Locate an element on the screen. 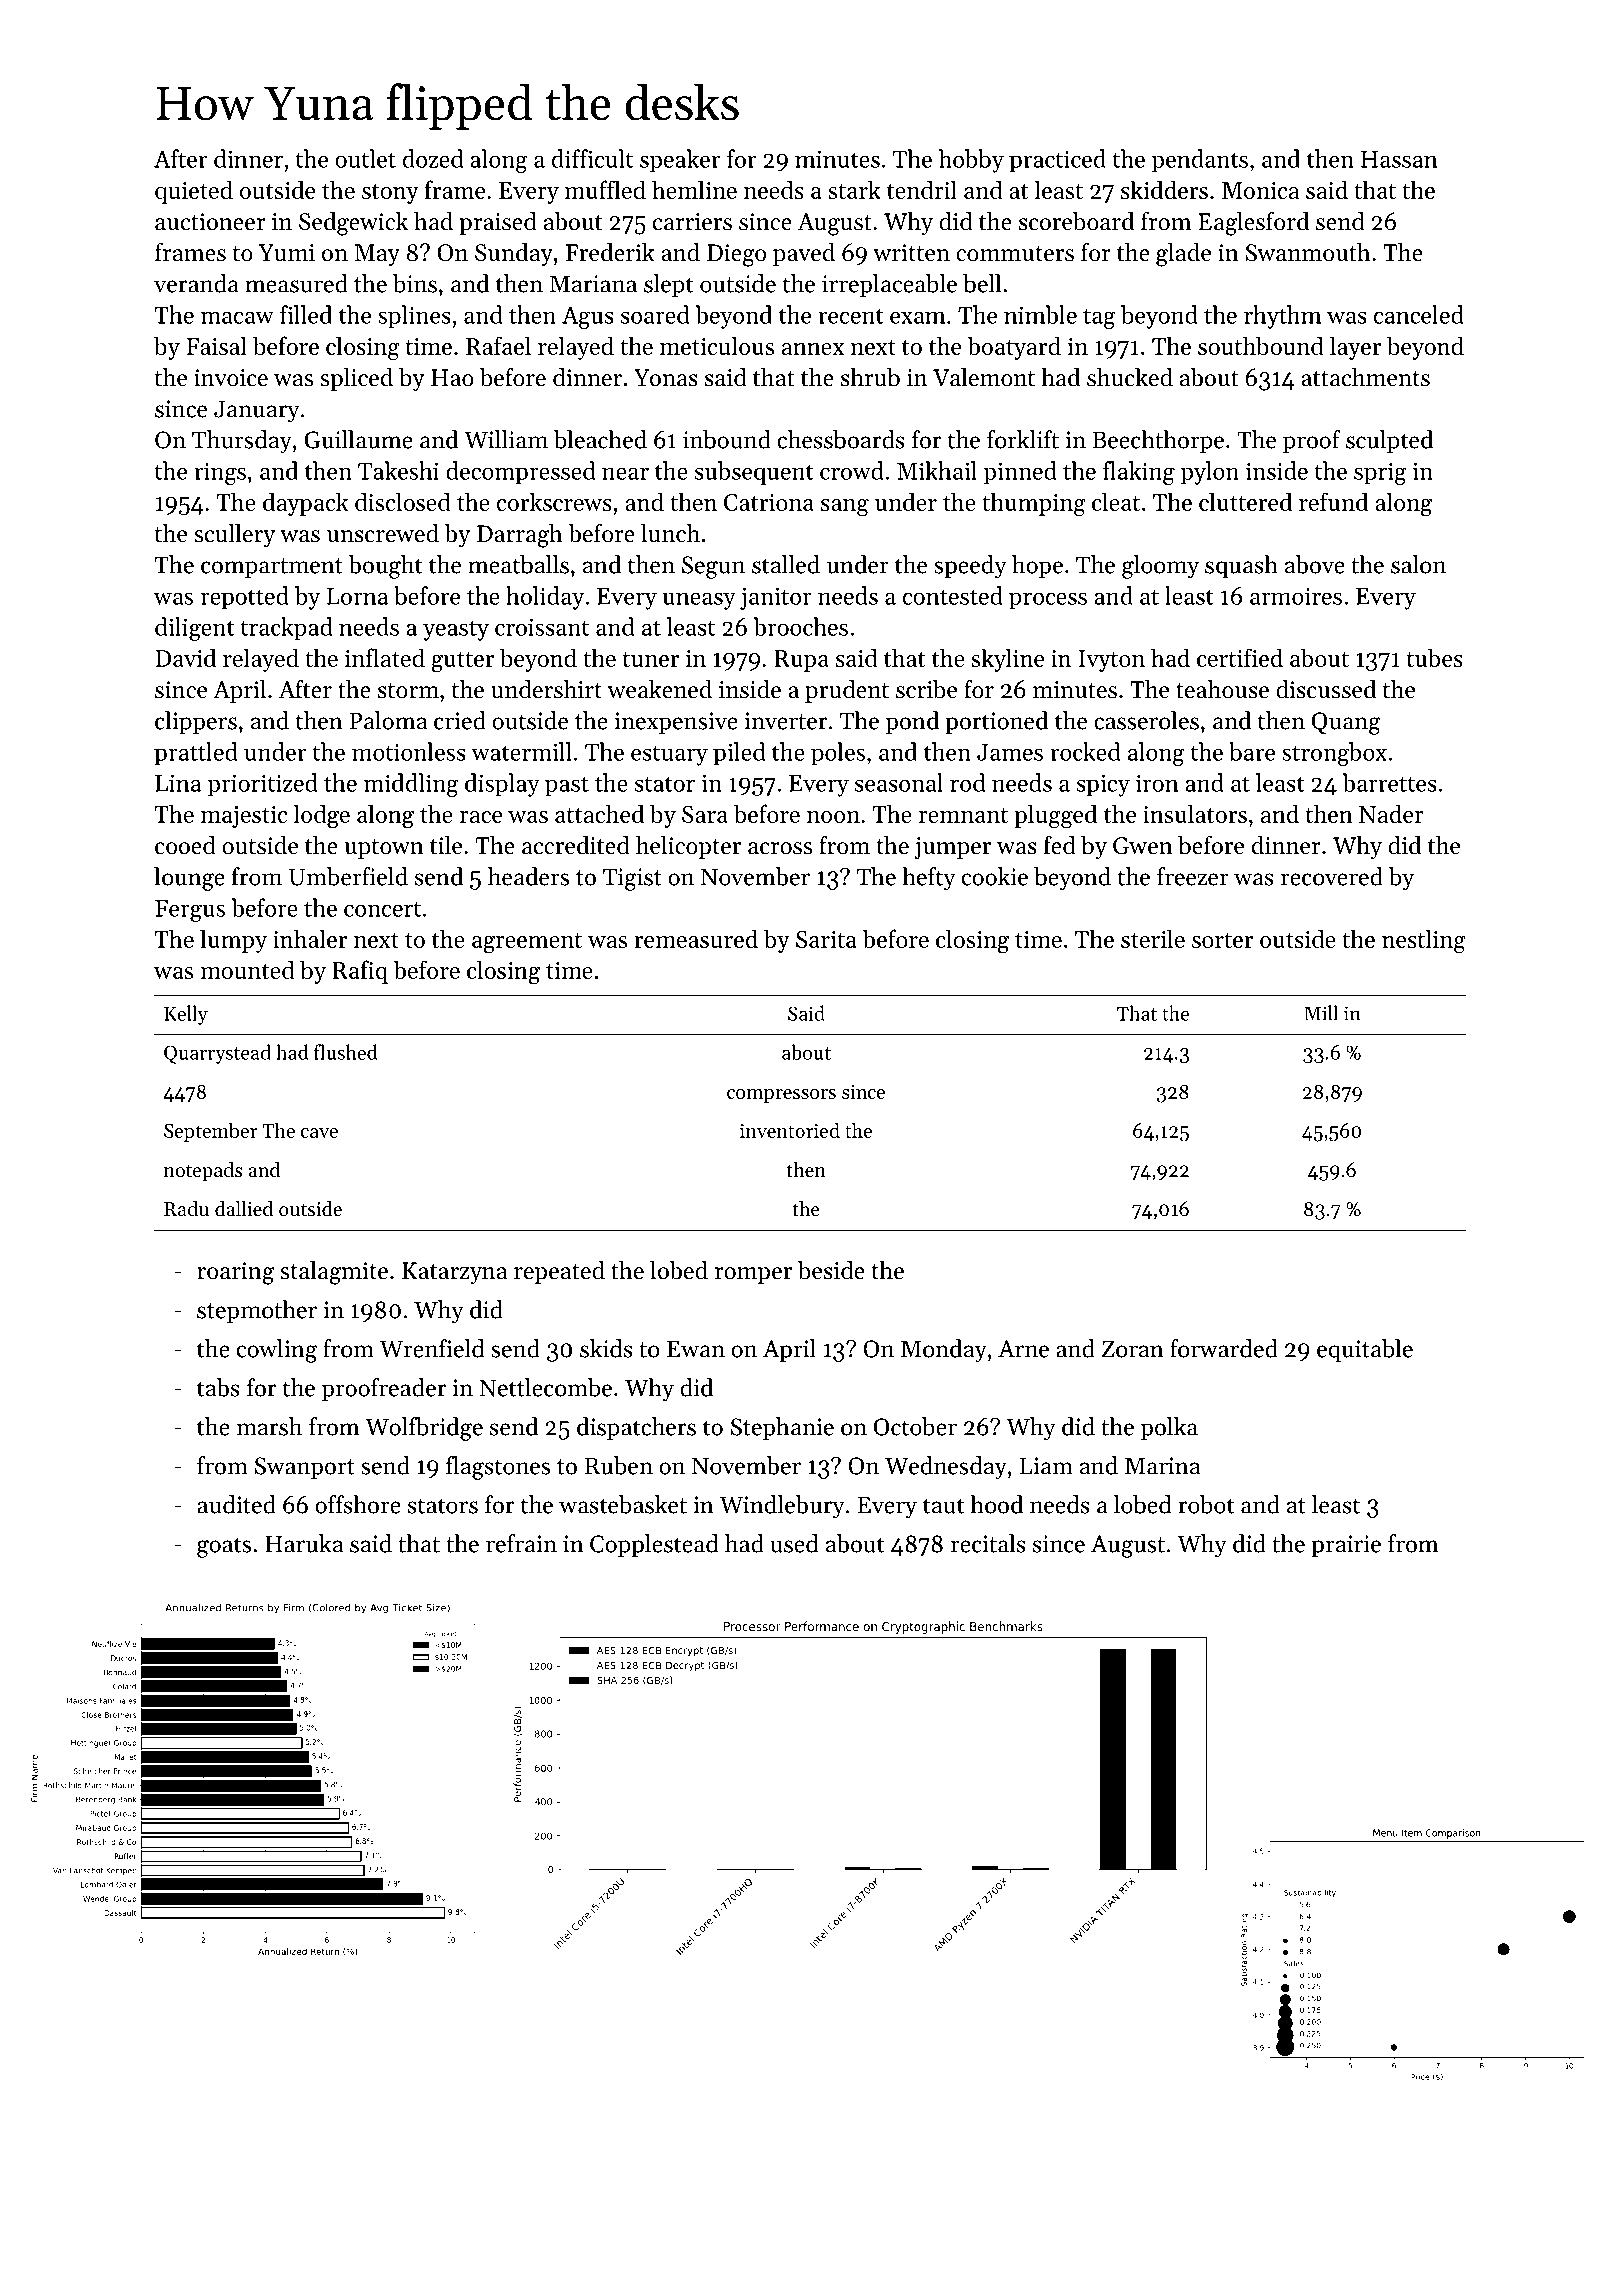 This screenshot has height=2292, width=1620. veranda is located at coordinates (196, 283).
